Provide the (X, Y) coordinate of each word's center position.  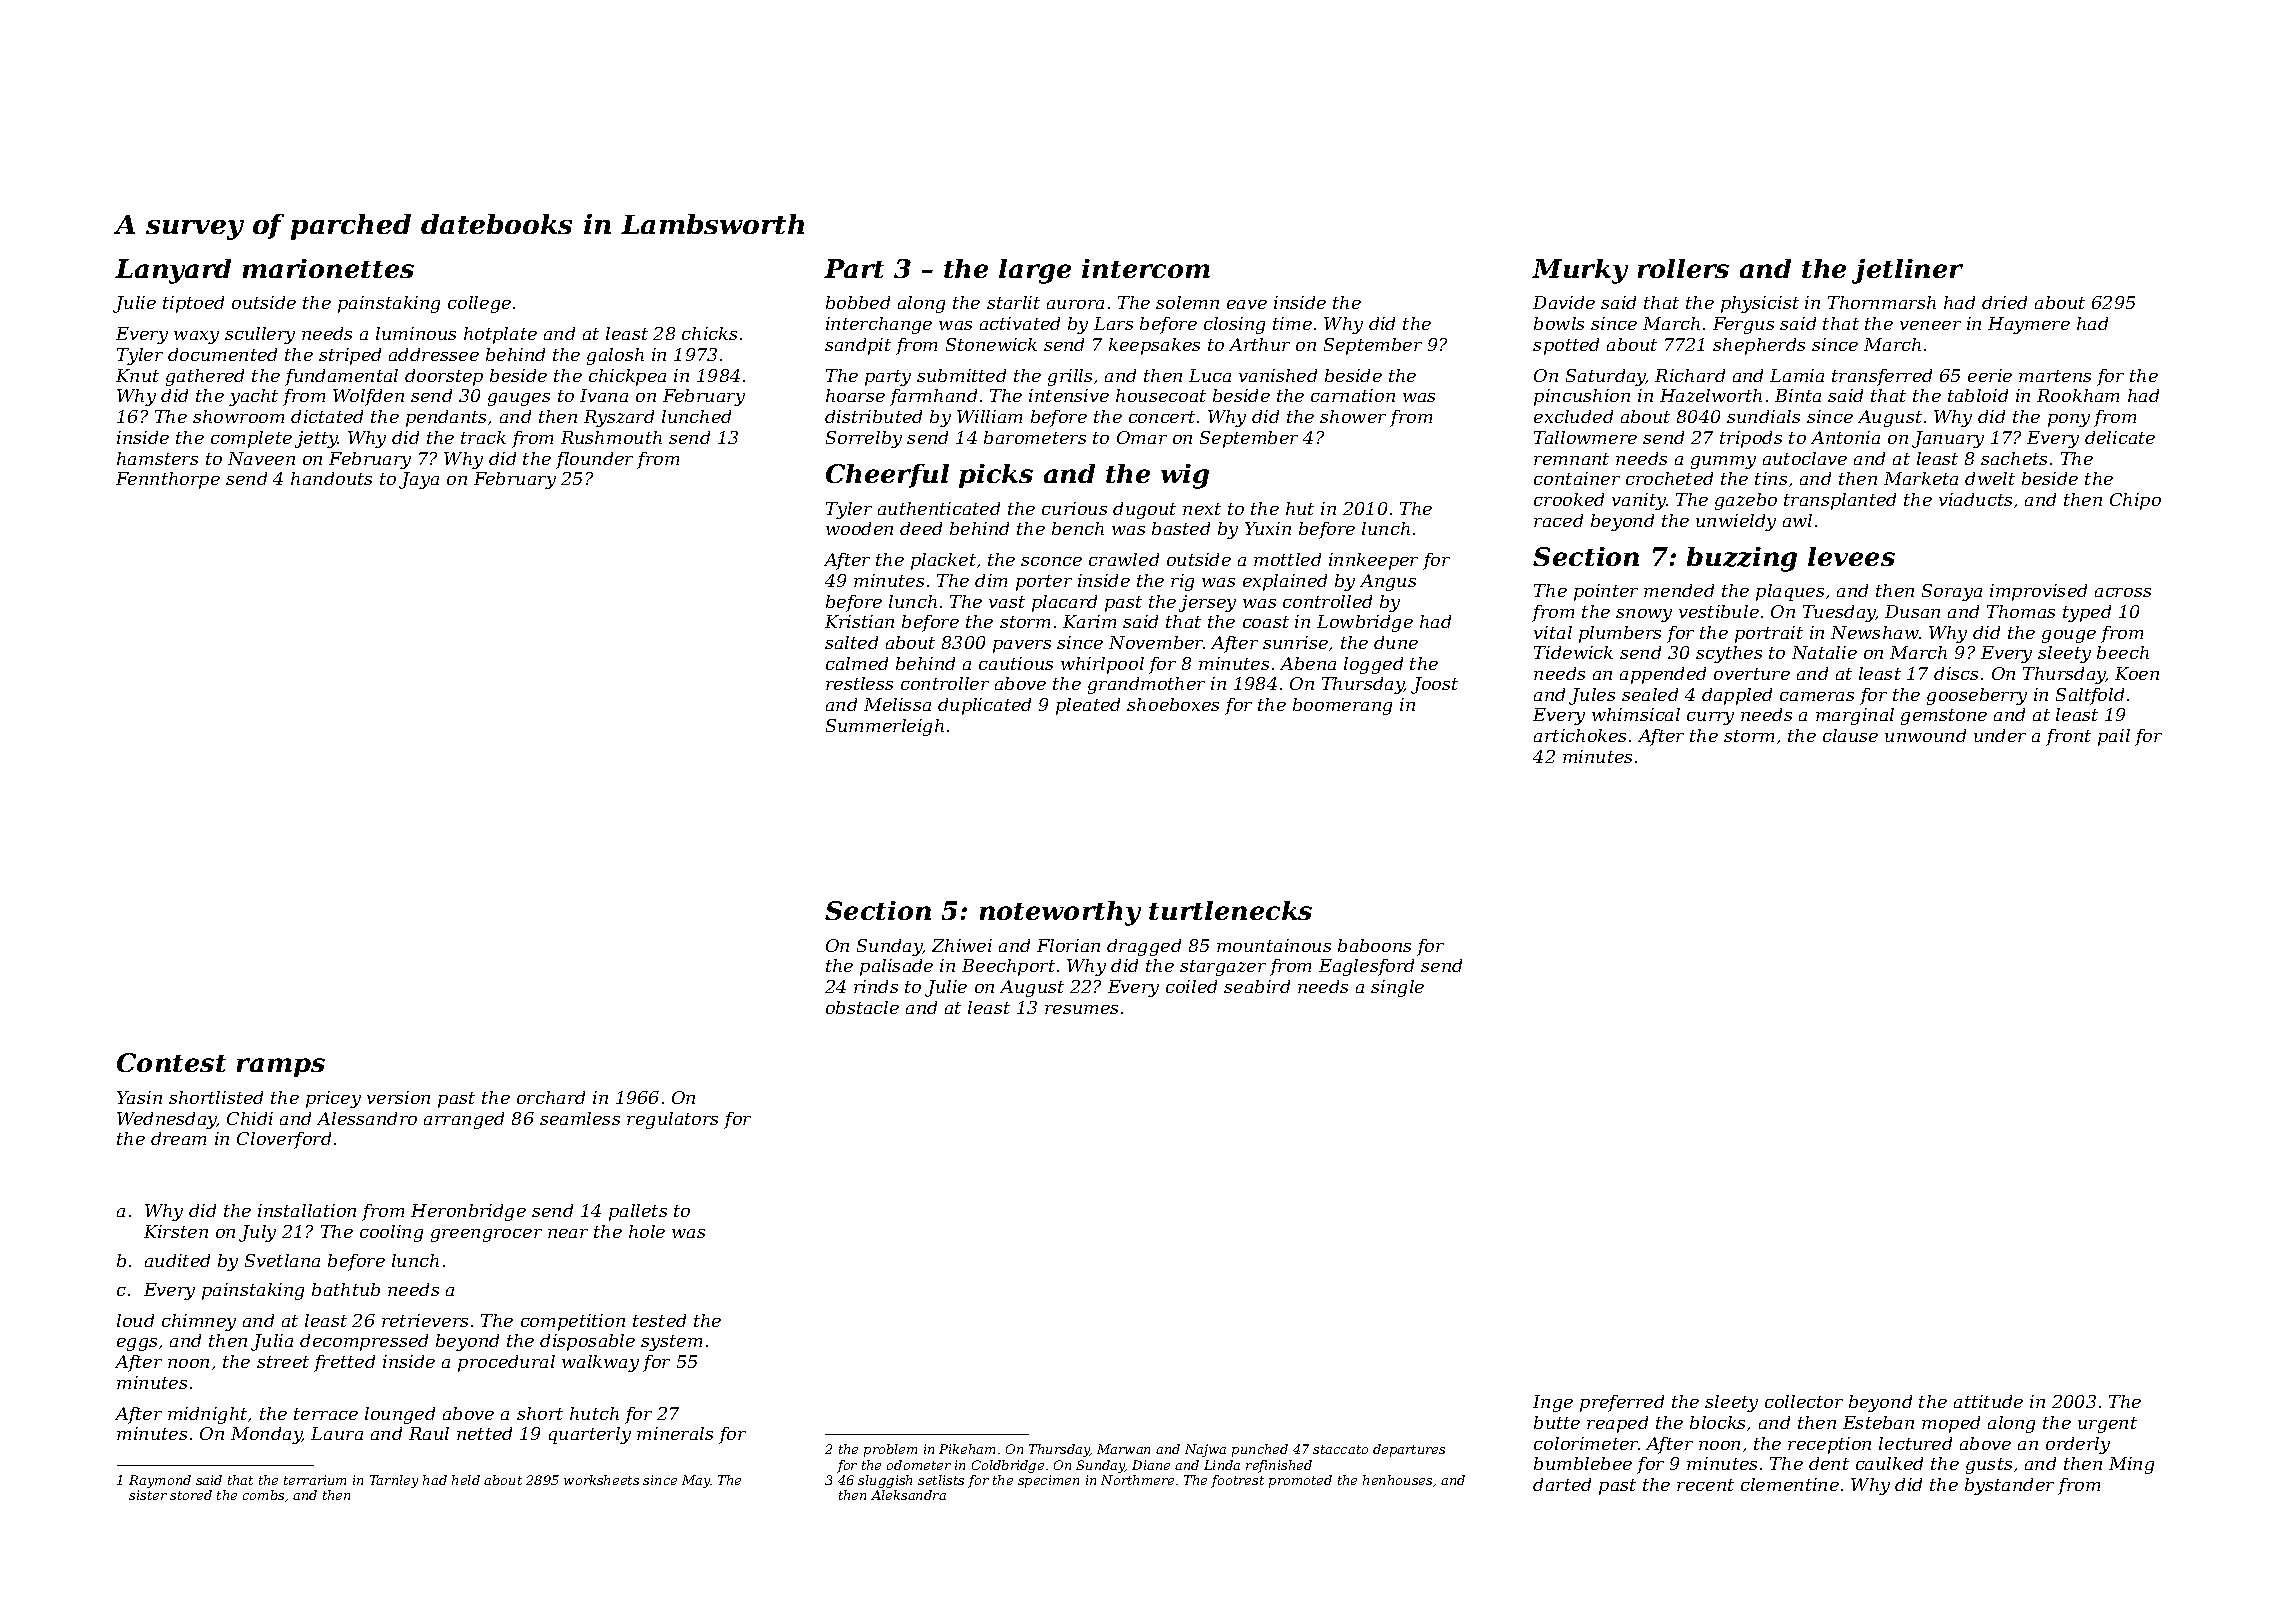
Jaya (419, 480)
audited (177, 1260)
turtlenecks (1230, 910)
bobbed (858, 302)
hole (647, 1231)
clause (1850, 735)
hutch (594, 1413)
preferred (1622, 1403)
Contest (171, 1062)
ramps (281, 1067)
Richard (1690, 375)
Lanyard (173, 271)
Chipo (2135, 501)
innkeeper (1373, 561)
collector (1804, 1401)
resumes (1081, 1009)
